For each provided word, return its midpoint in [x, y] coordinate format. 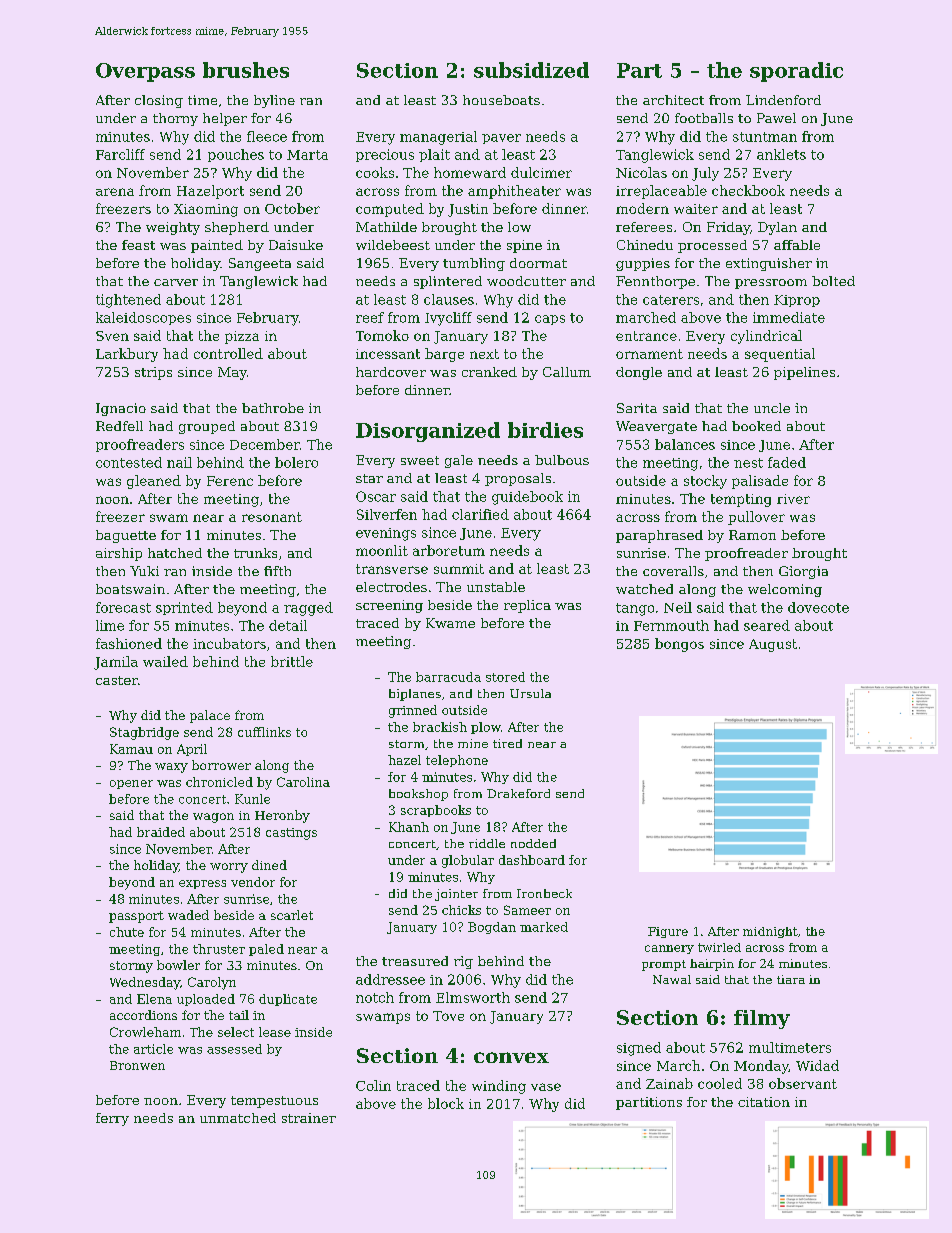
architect [673, 100]
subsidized [531, 70]
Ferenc [230, 481]
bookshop [418, 795]
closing [159, 101]
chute [127, 932]
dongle [639, 373]
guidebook [527, 498]
